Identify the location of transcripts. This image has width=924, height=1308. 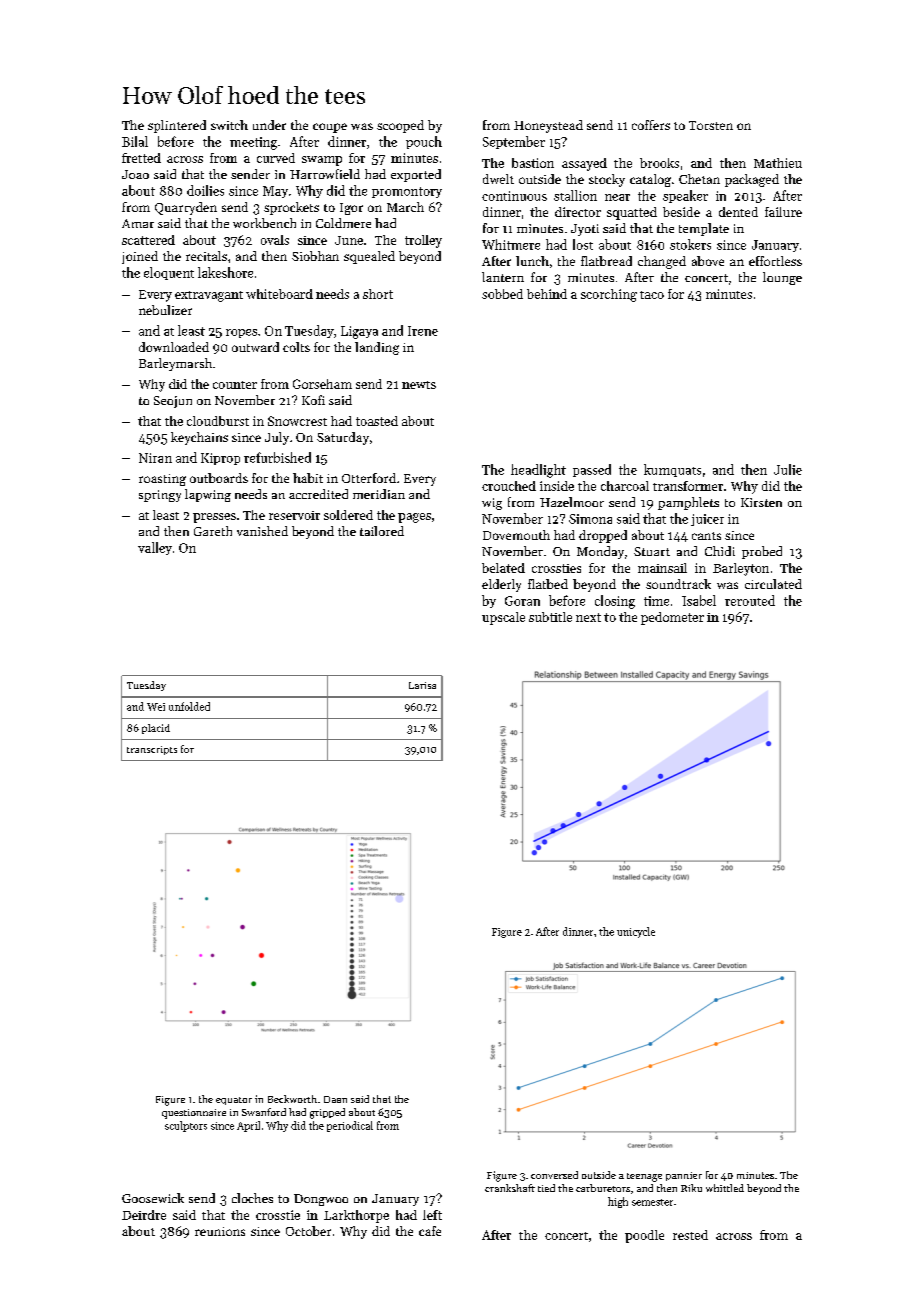
(152, 750).
